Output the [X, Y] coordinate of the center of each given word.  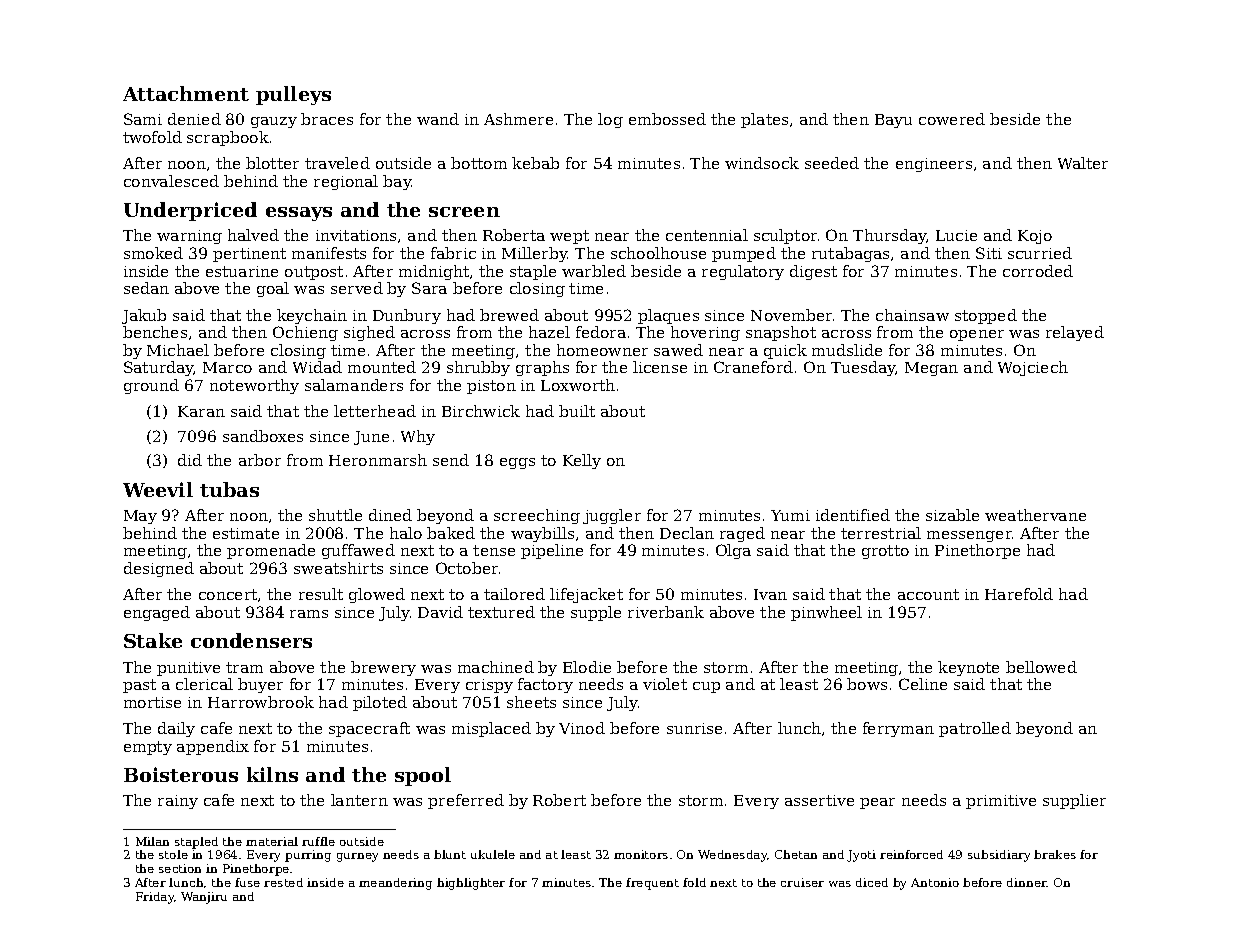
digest [813, 272]
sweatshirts [338, 568]
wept [569, 237]
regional [346, 182]
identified [853, 515]
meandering [395, 884]
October [467, 568]
